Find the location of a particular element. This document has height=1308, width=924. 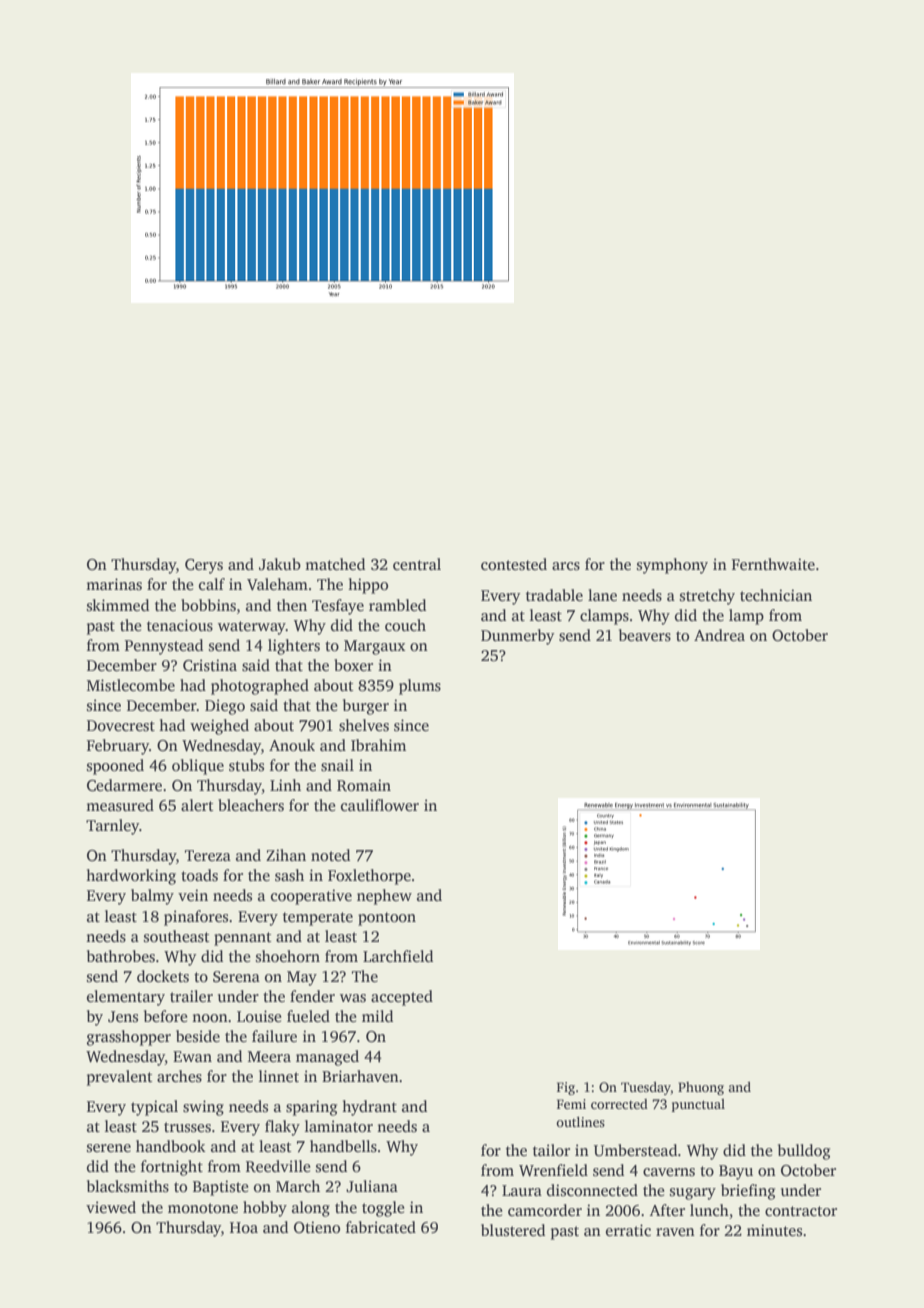

Romain is located at coordinates (364, 785).
